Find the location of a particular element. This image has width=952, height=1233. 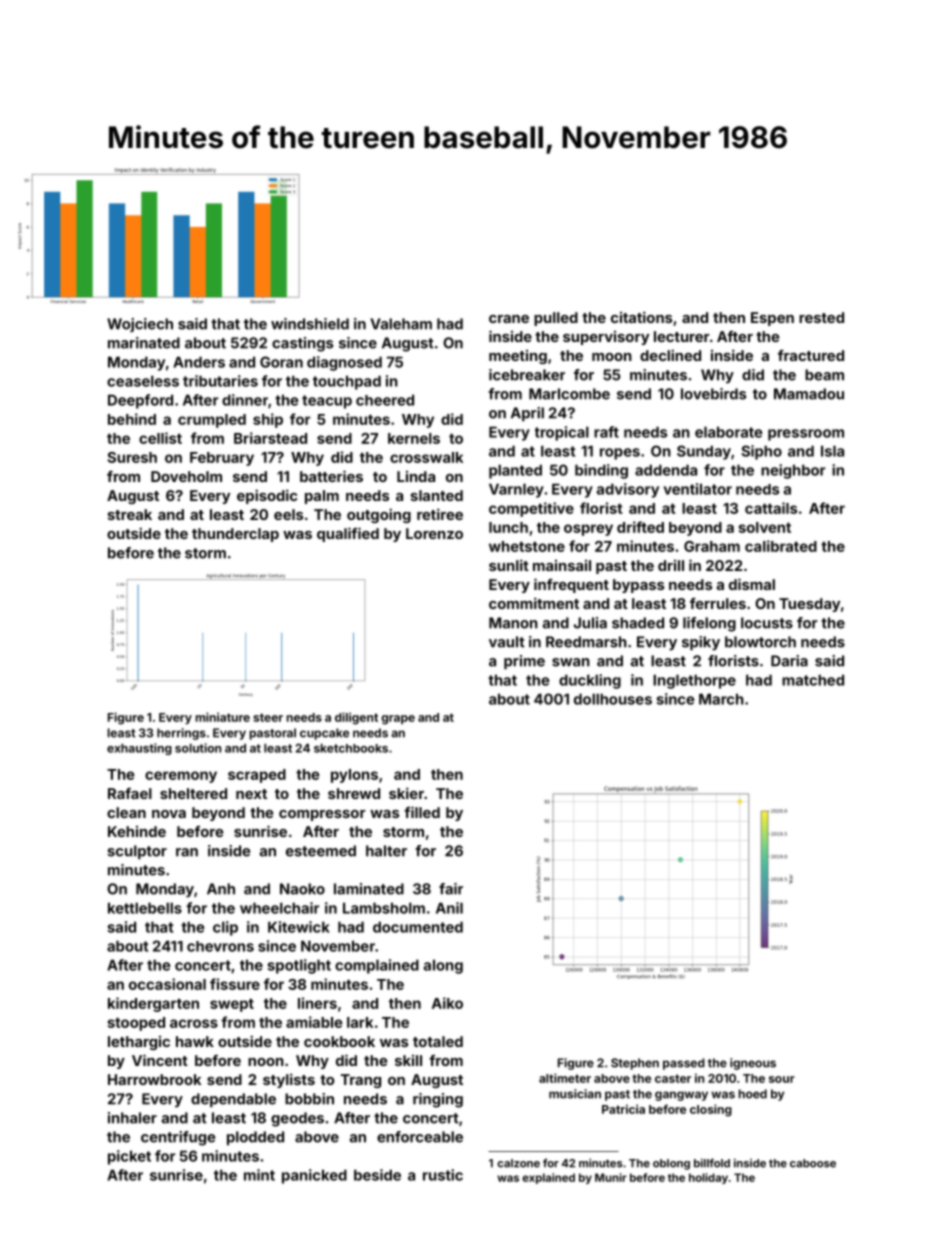

miniature is located at coordinates (222, 717).
